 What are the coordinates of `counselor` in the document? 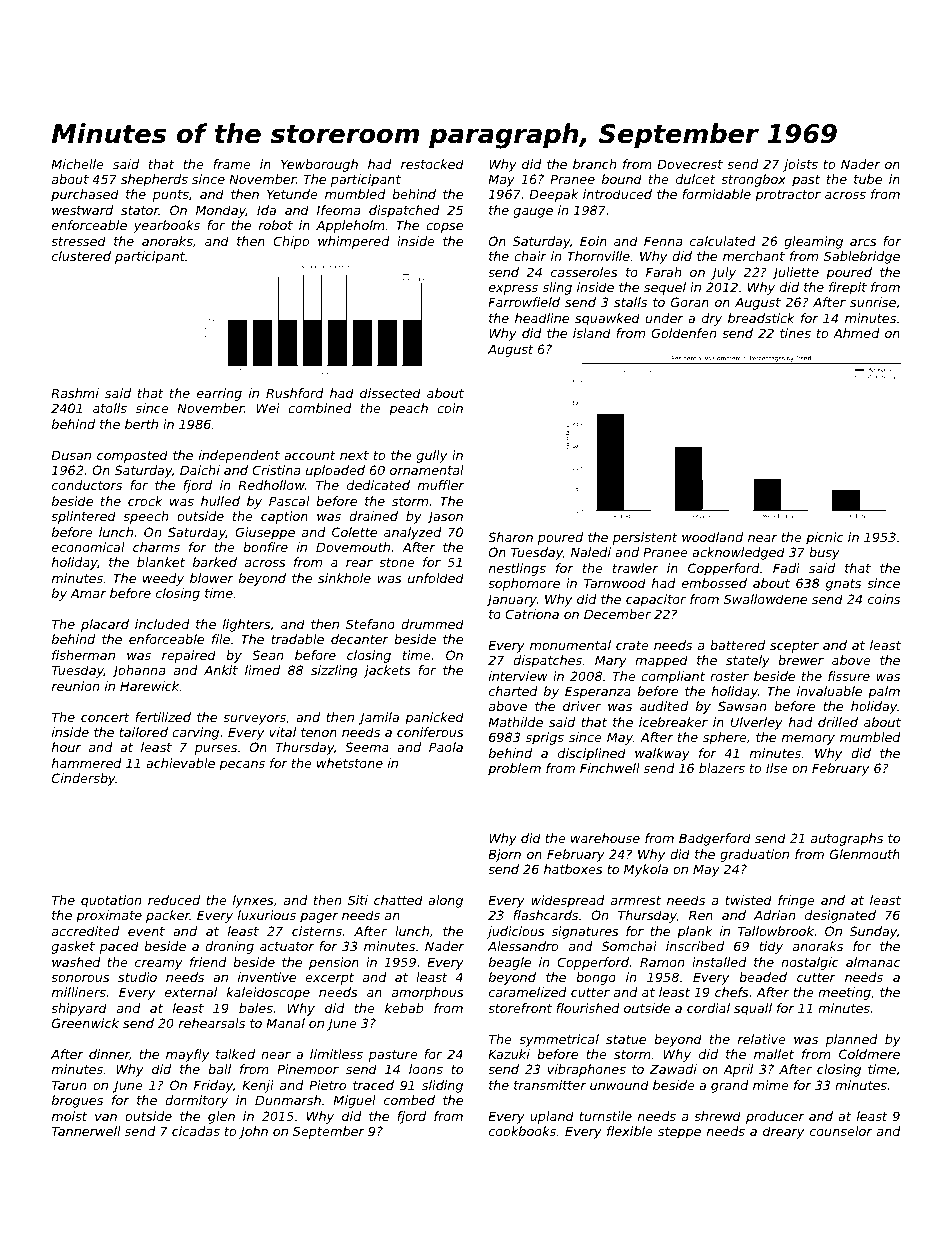 It's located at (841, 1131).
